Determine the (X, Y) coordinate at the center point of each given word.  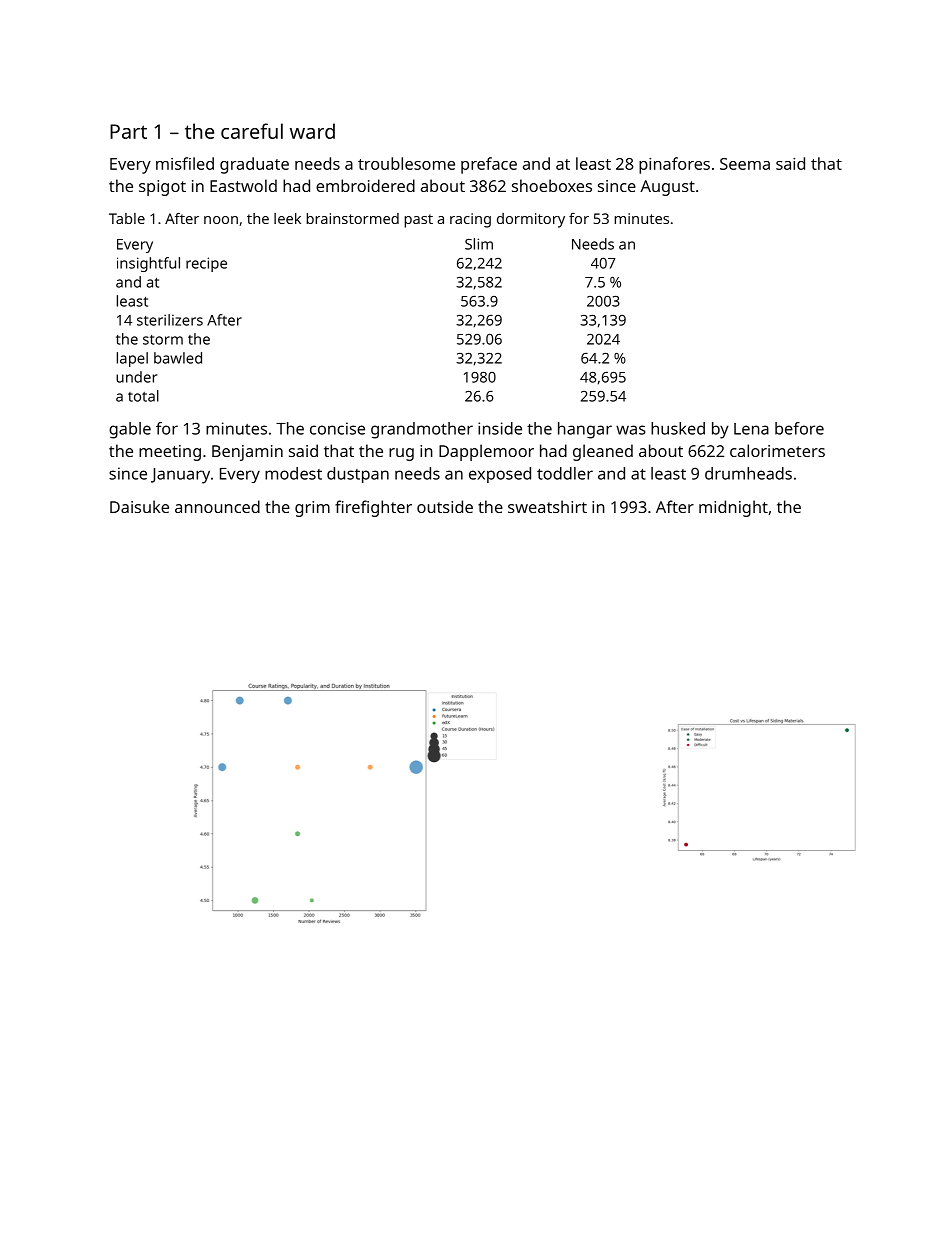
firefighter (373, 508)
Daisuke (139, 506)
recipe (206, 264)
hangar (585, 430)
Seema (745, 164)
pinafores (674, 165)
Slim (479, 244)
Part (128, 131)
